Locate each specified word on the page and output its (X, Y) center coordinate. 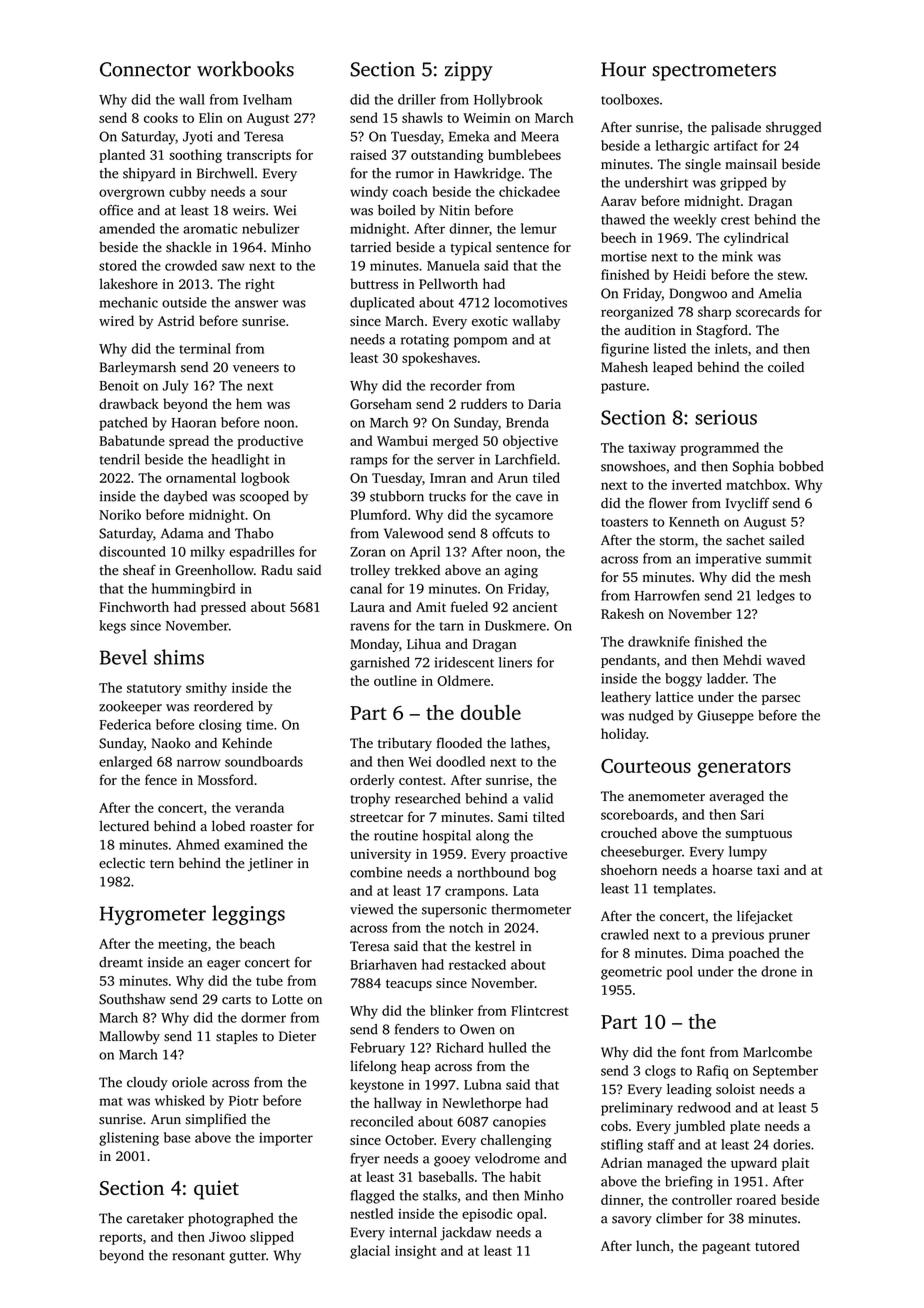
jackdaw (466, 1234)
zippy (469, 71)
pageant (726, 1248)
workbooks (245, 69)
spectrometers (714, 72)
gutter (247, 1258)
